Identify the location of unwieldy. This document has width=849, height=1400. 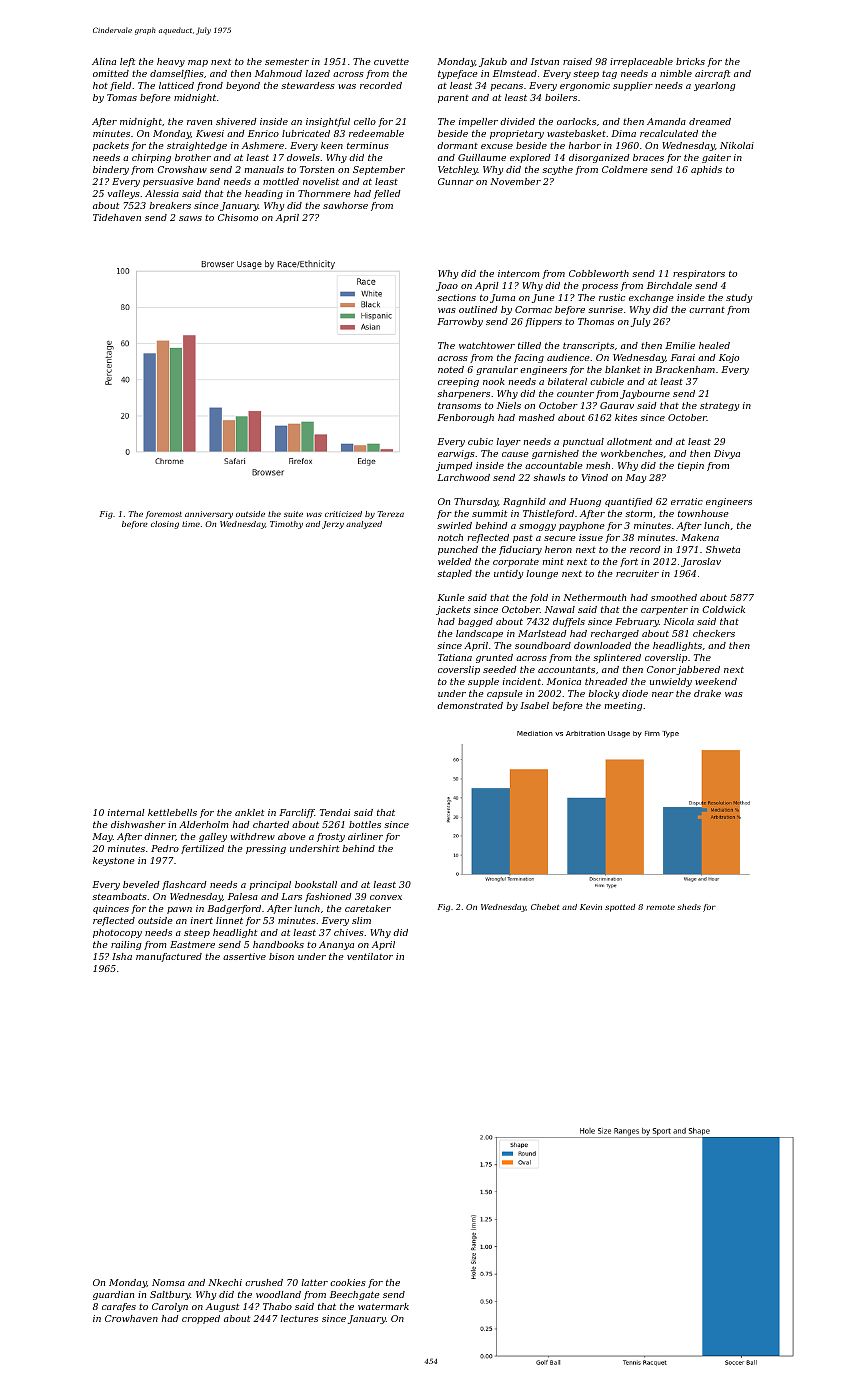
(671, 682).
